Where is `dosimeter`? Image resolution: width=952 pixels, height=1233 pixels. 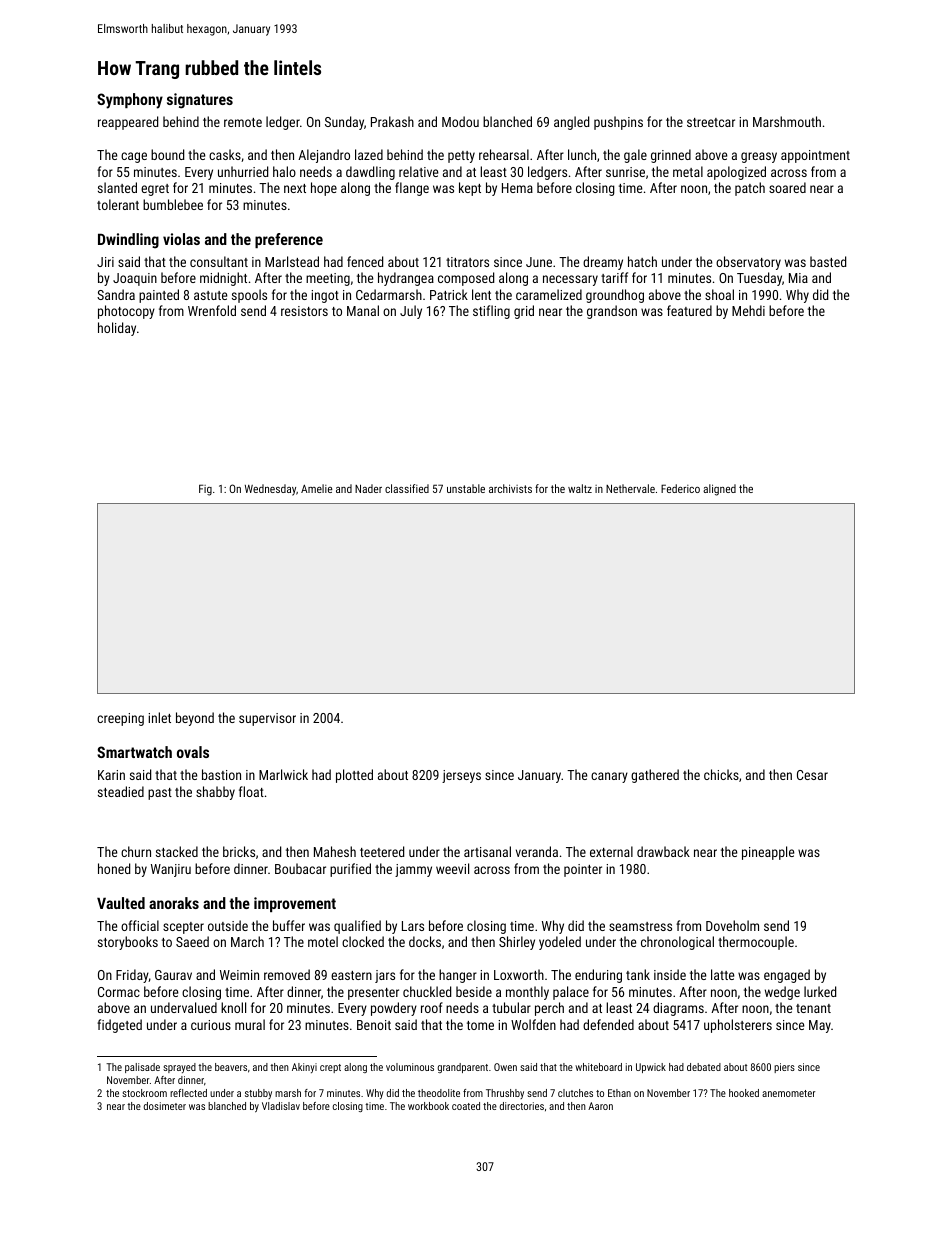 dosimeter is located at coordinates (165, 1106).
